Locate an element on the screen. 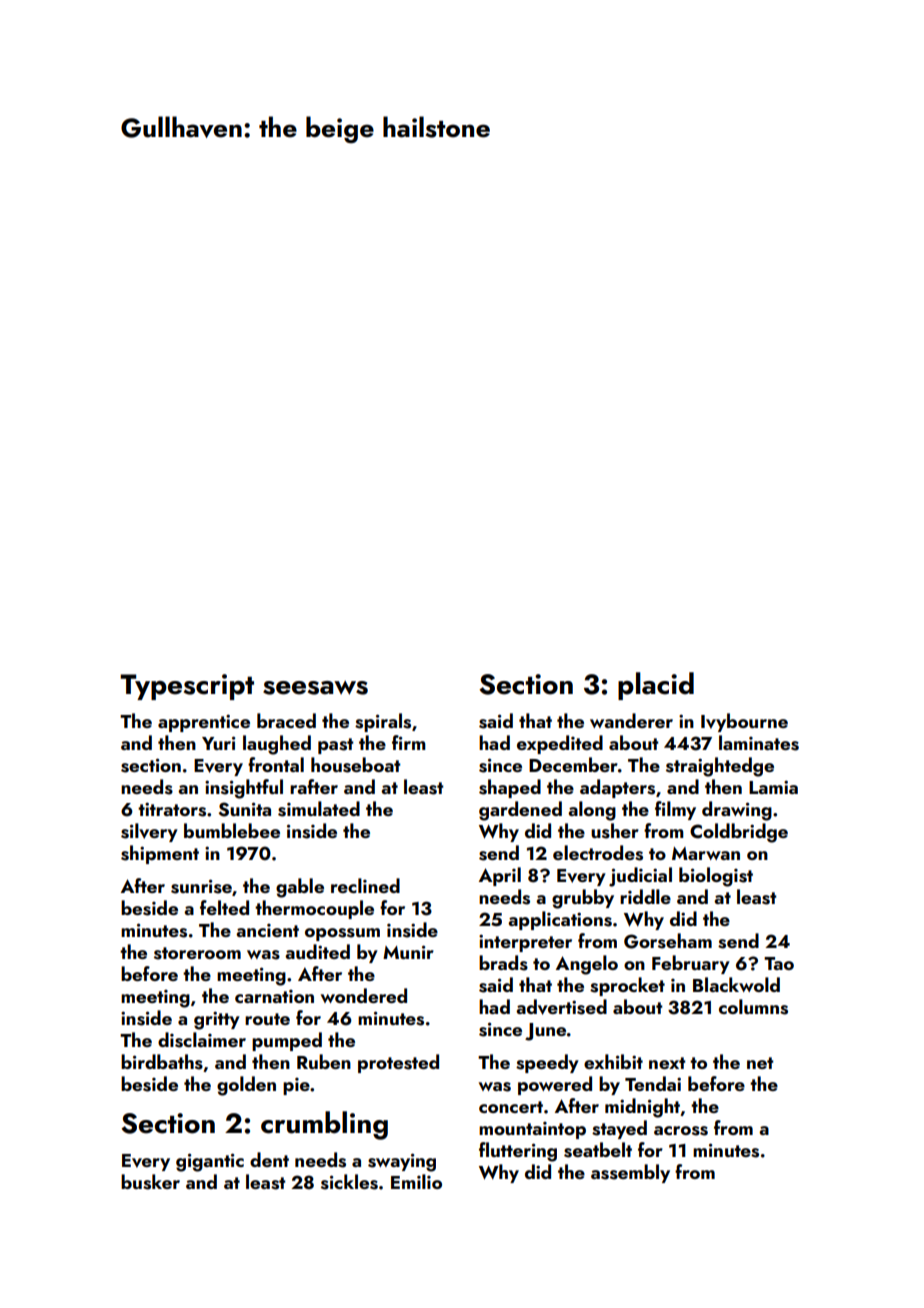  reclined is located at coordinates (365, 885).
